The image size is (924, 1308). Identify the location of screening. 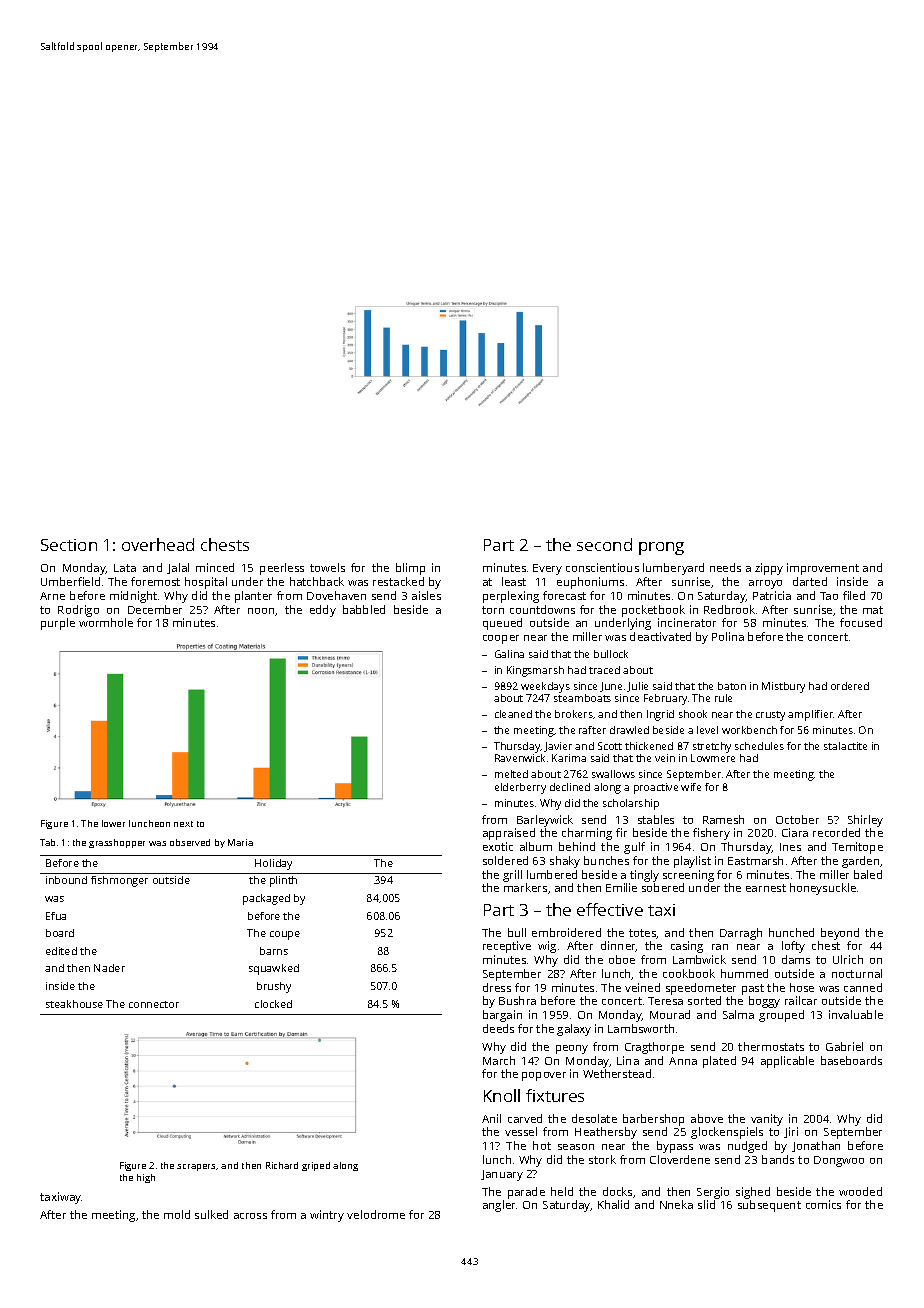
(688, 876).
